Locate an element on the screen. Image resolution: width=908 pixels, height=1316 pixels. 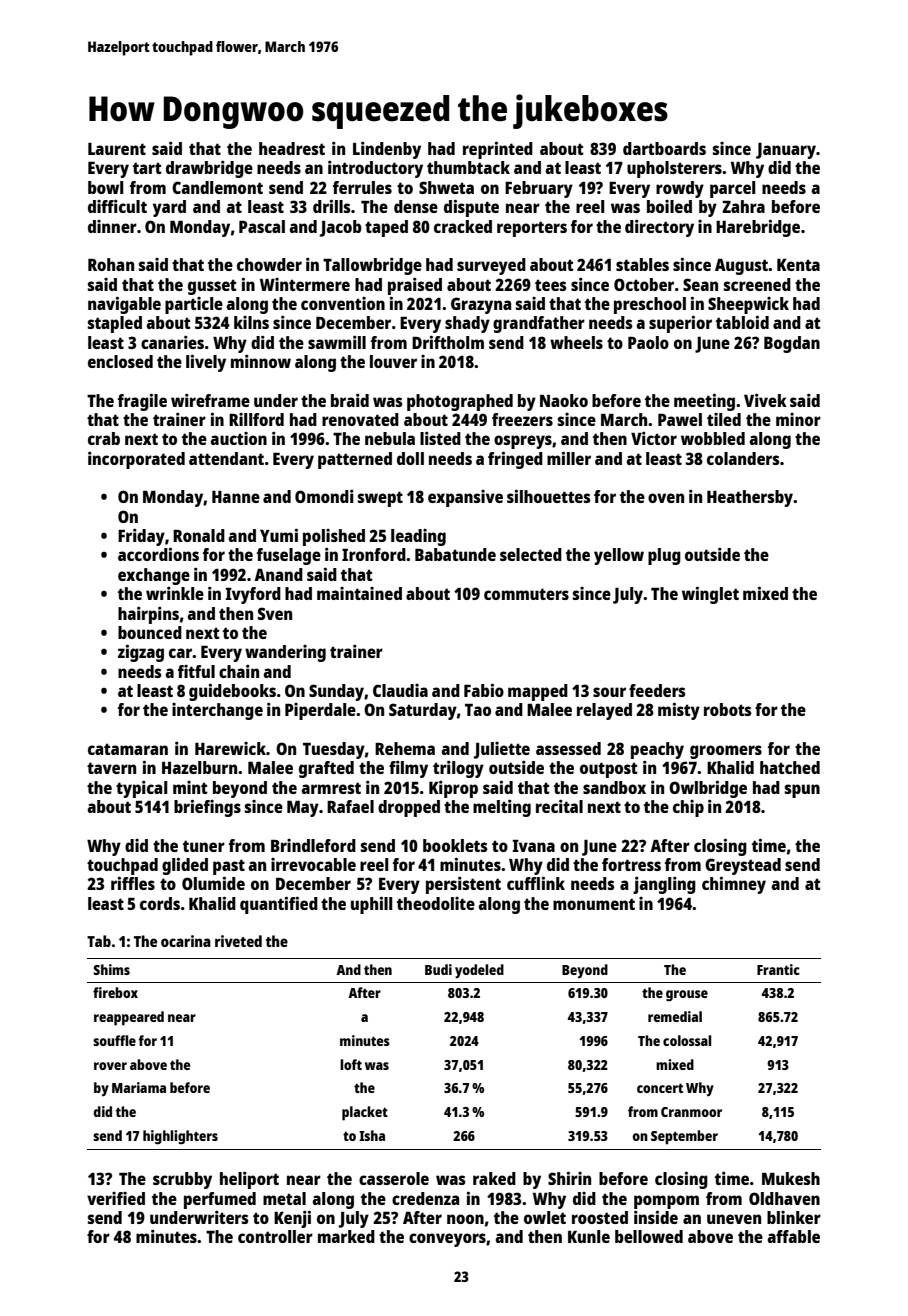
Mukesh is located at coordinates (791, 1178).
